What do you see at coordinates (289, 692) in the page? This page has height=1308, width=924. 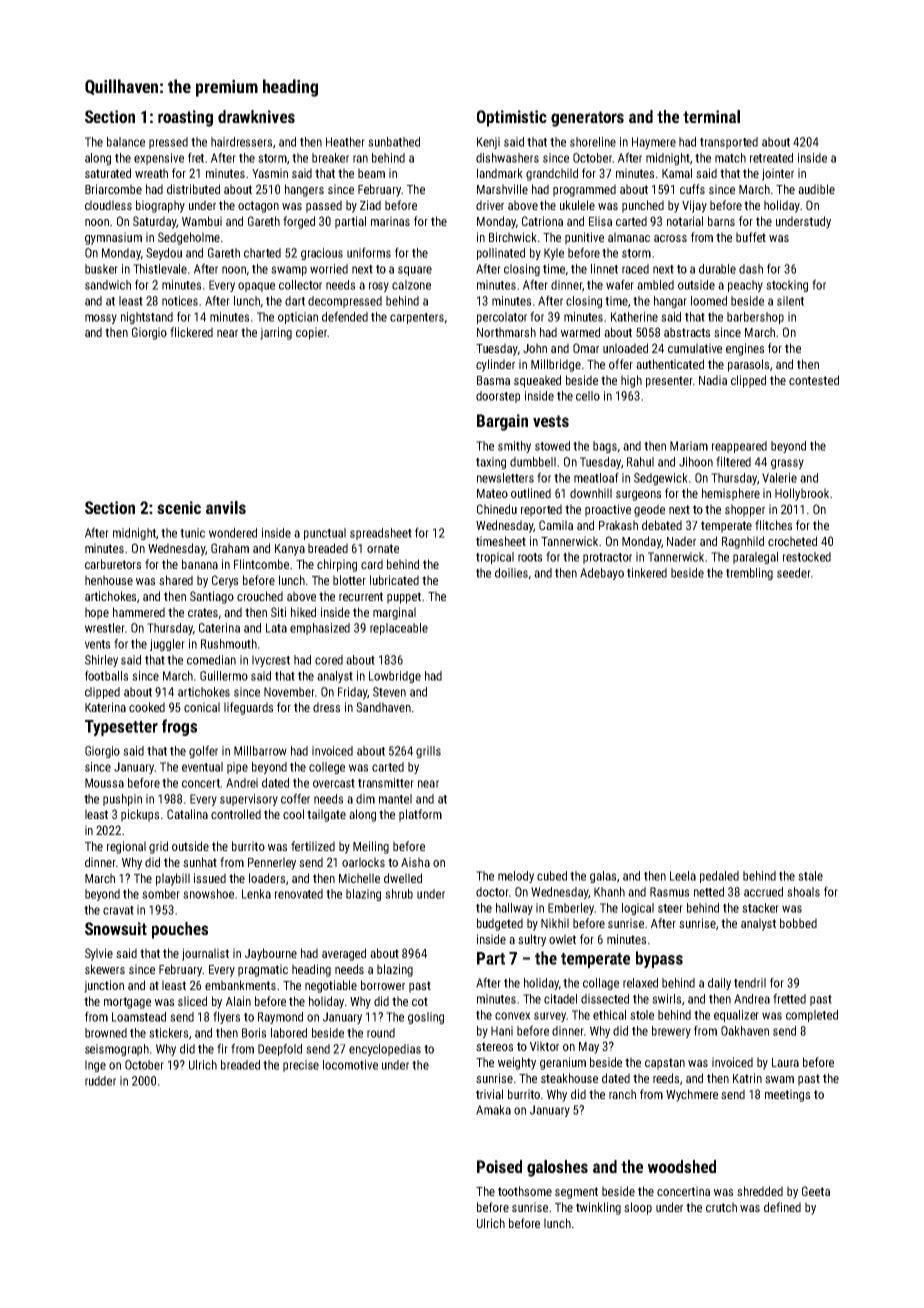 I see `November` at bounding box center [289, 692].
